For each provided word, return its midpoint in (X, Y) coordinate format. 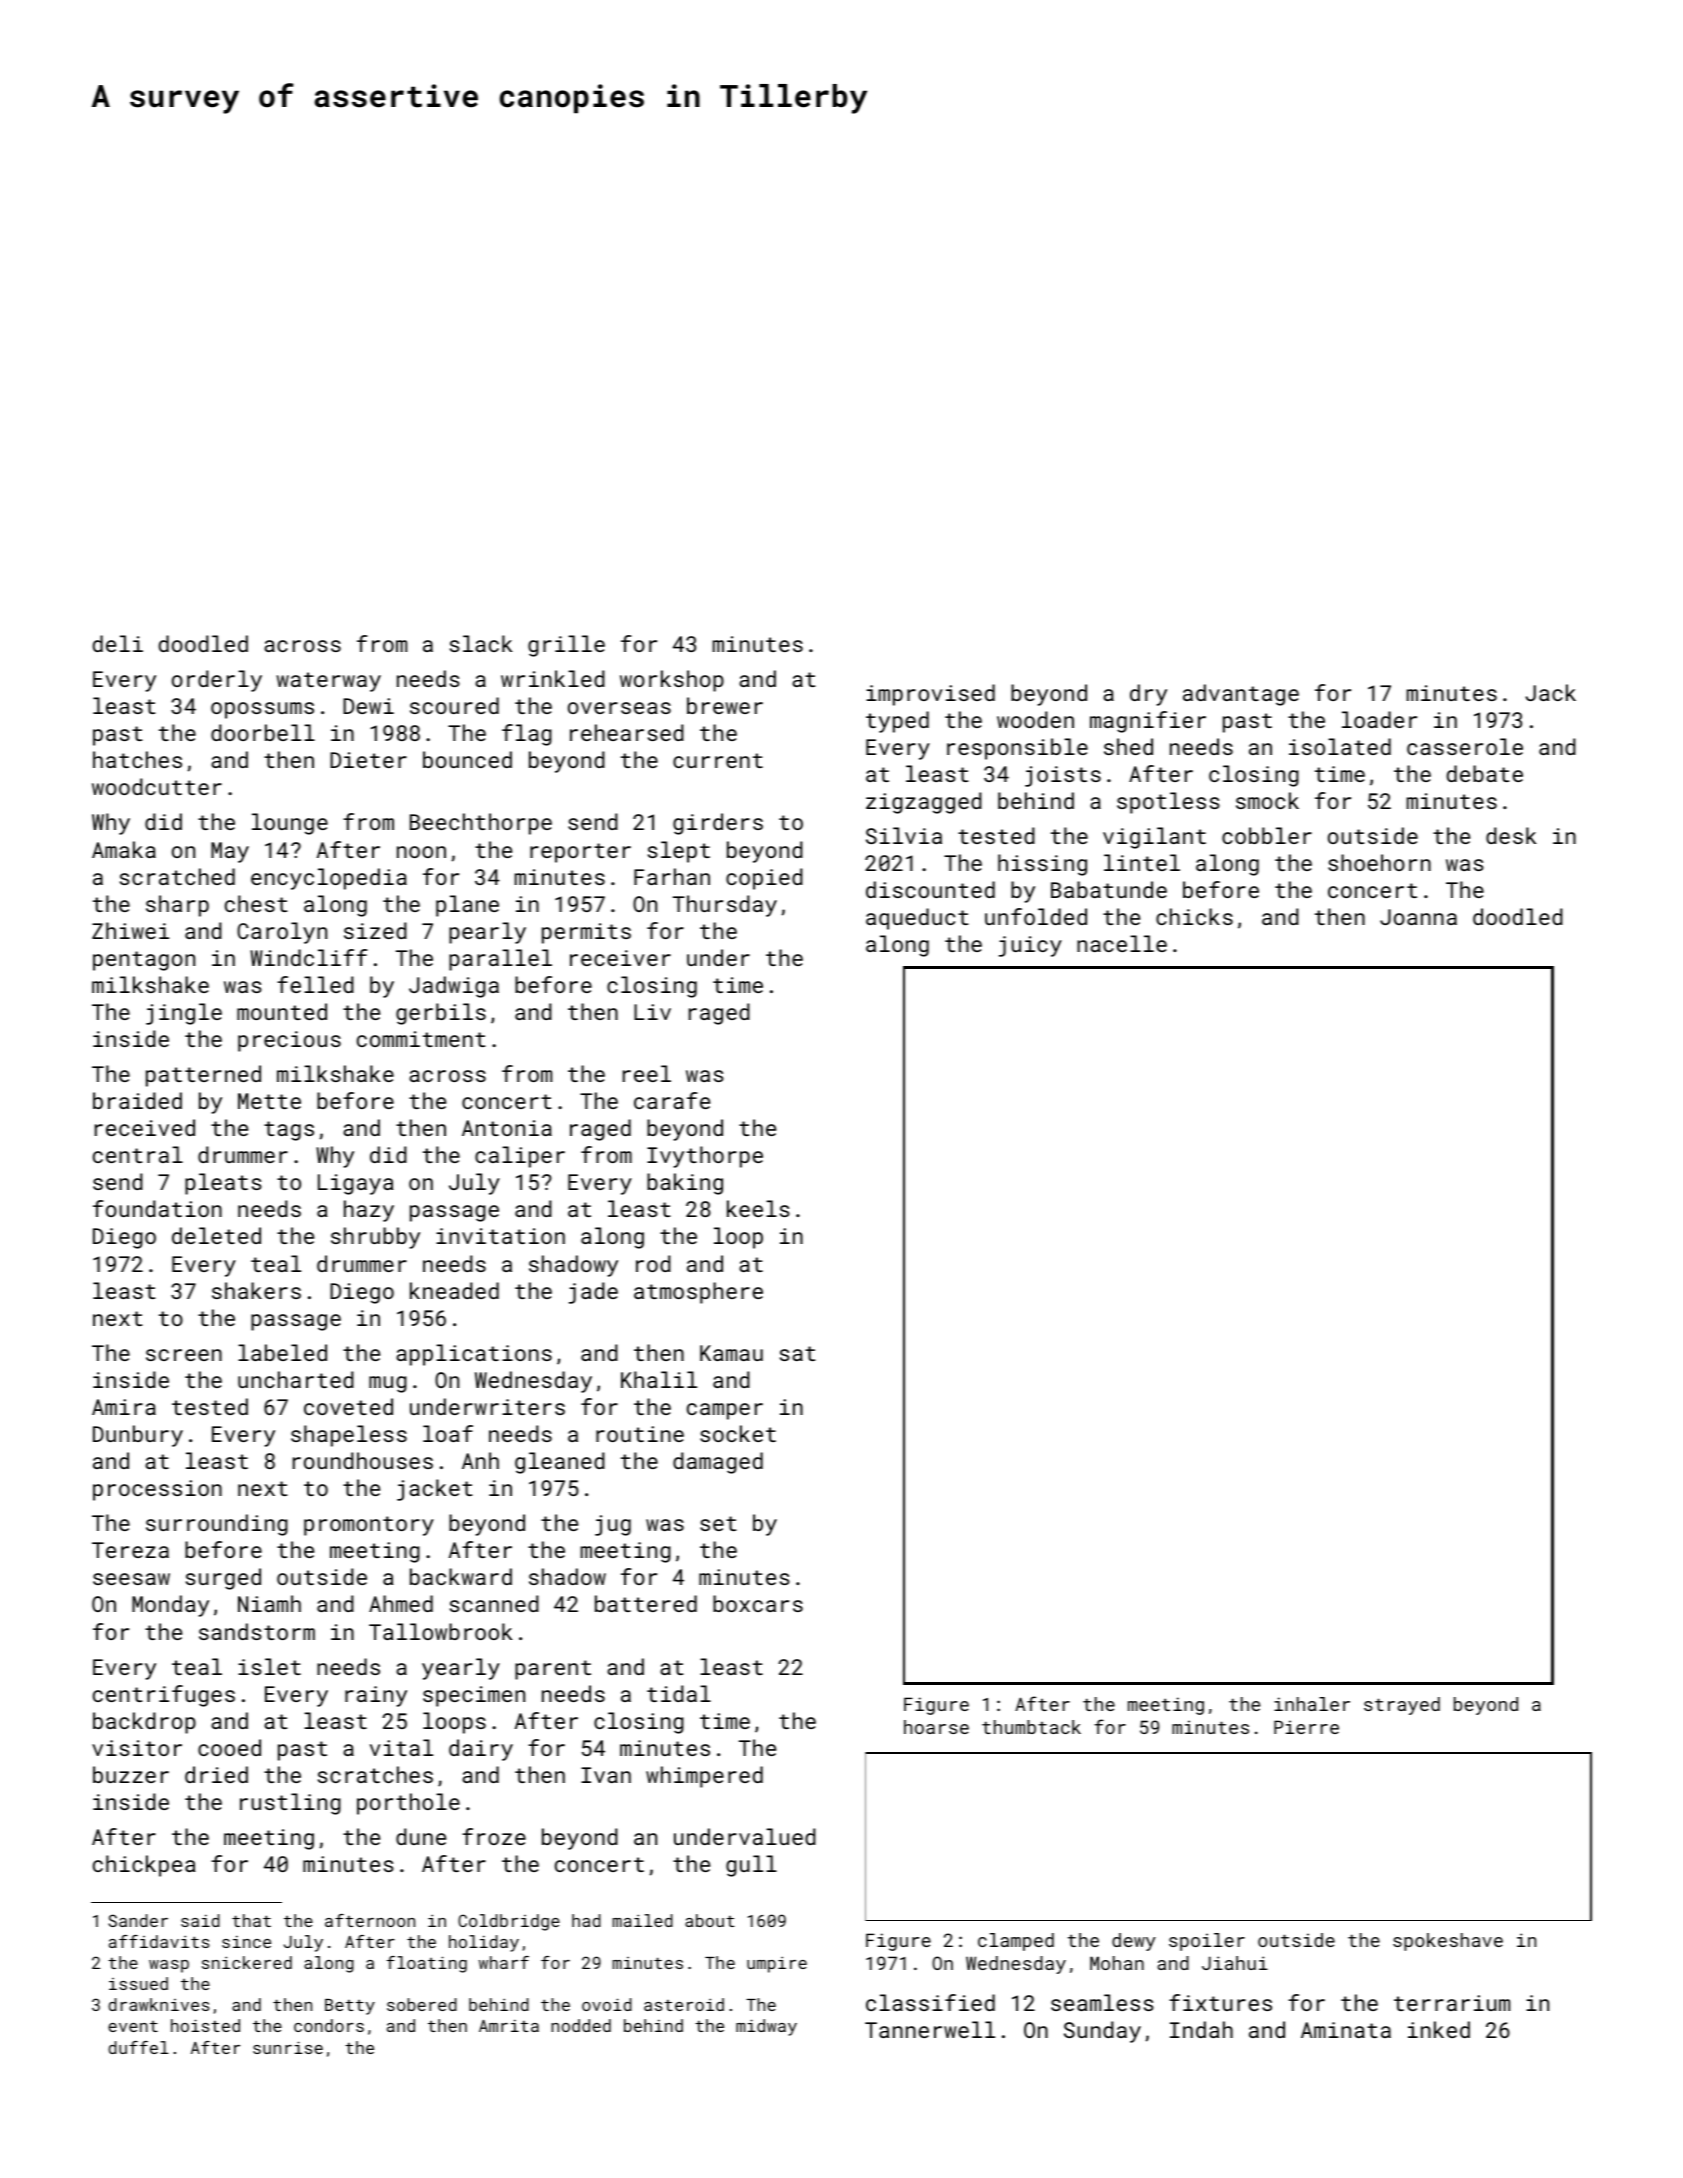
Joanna (1418, 917)
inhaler (1312, 1704)
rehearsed (627, 732)
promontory (369, 1526)
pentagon (144, 961)
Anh (480, 1460)
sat (798, 1353)
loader (1379, 719)
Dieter (368, 760)
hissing (1042, 865)
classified (930, 2002)
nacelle (1122, 943)
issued (138, 1983)
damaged (718, 1463)
